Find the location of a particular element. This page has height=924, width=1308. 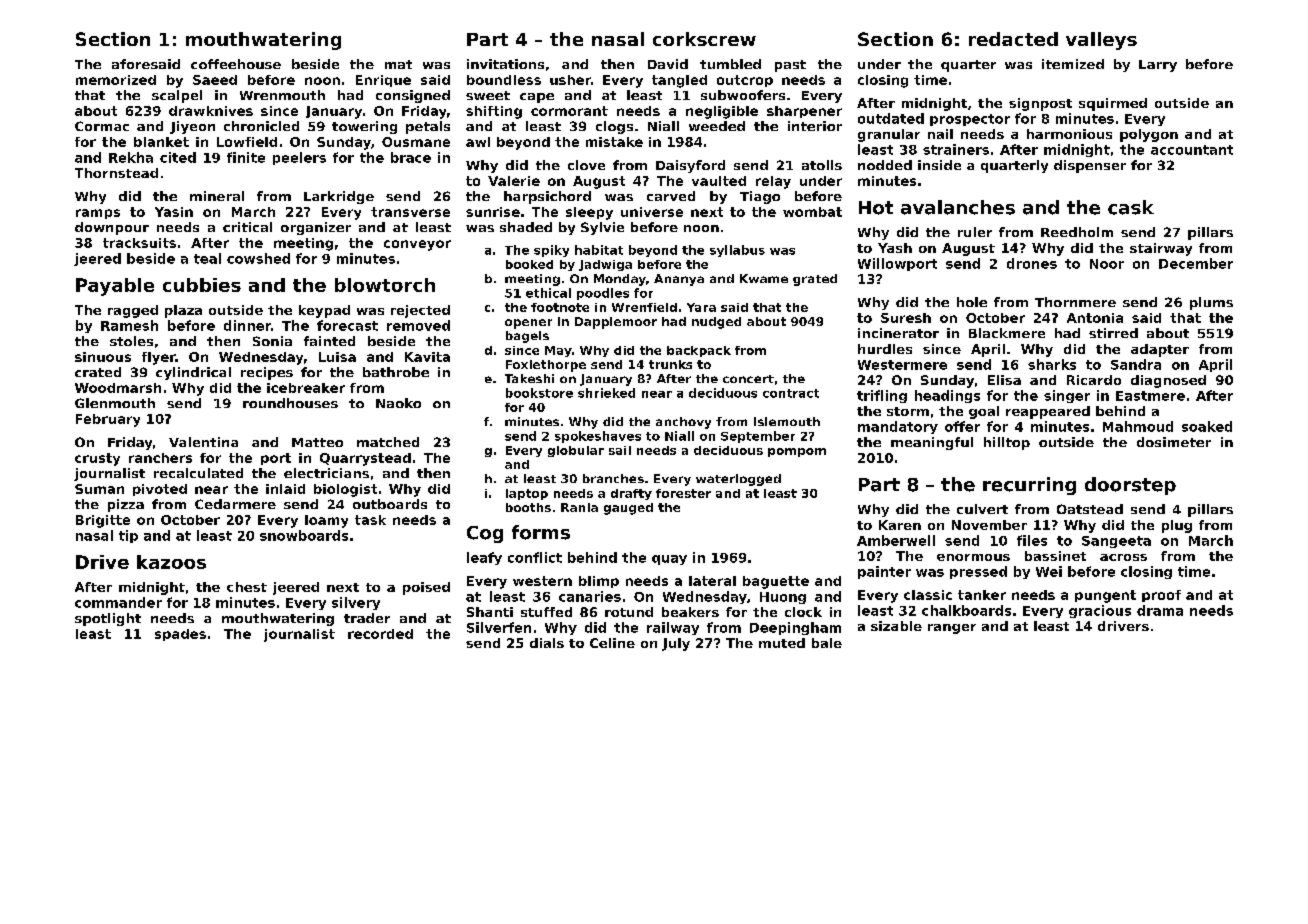

sweet is located at coordinates (488, 95).
